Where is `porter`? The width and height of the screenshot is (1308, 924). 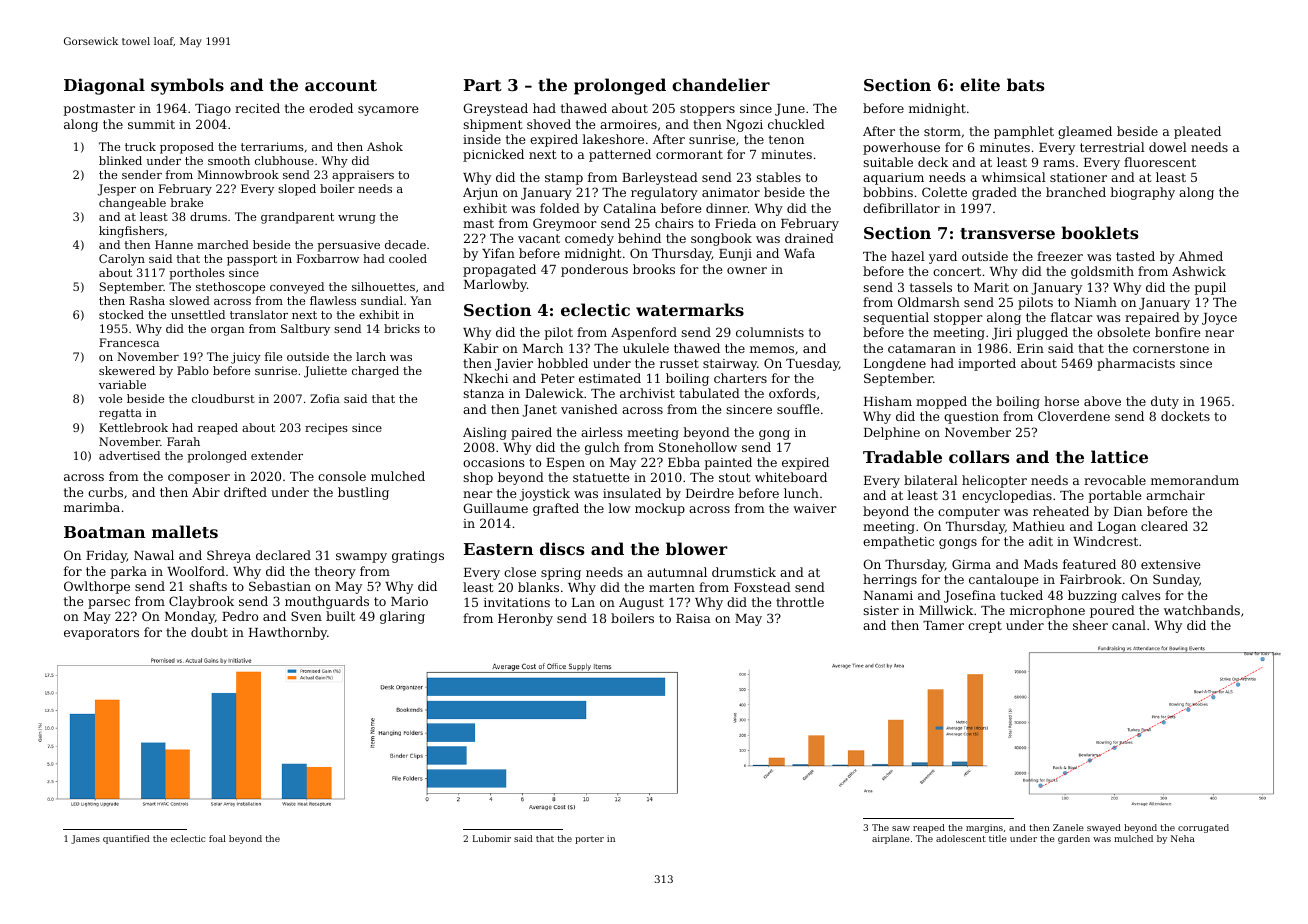 porter is located at coordinates (589, 840).
